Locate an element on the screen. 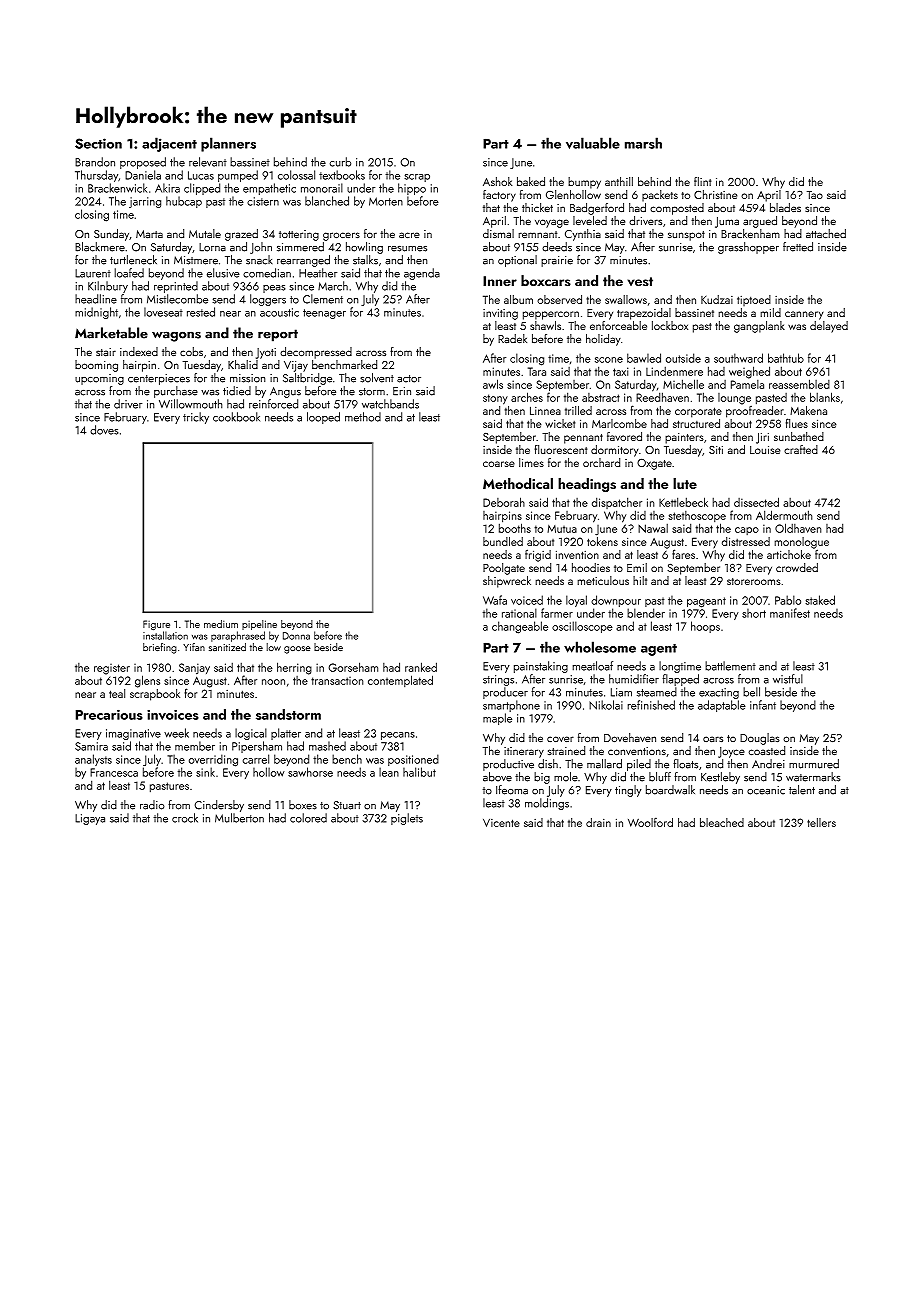 This screenshot has width=924, height=1308. Sanjay is located at coordinates (194, 668).
